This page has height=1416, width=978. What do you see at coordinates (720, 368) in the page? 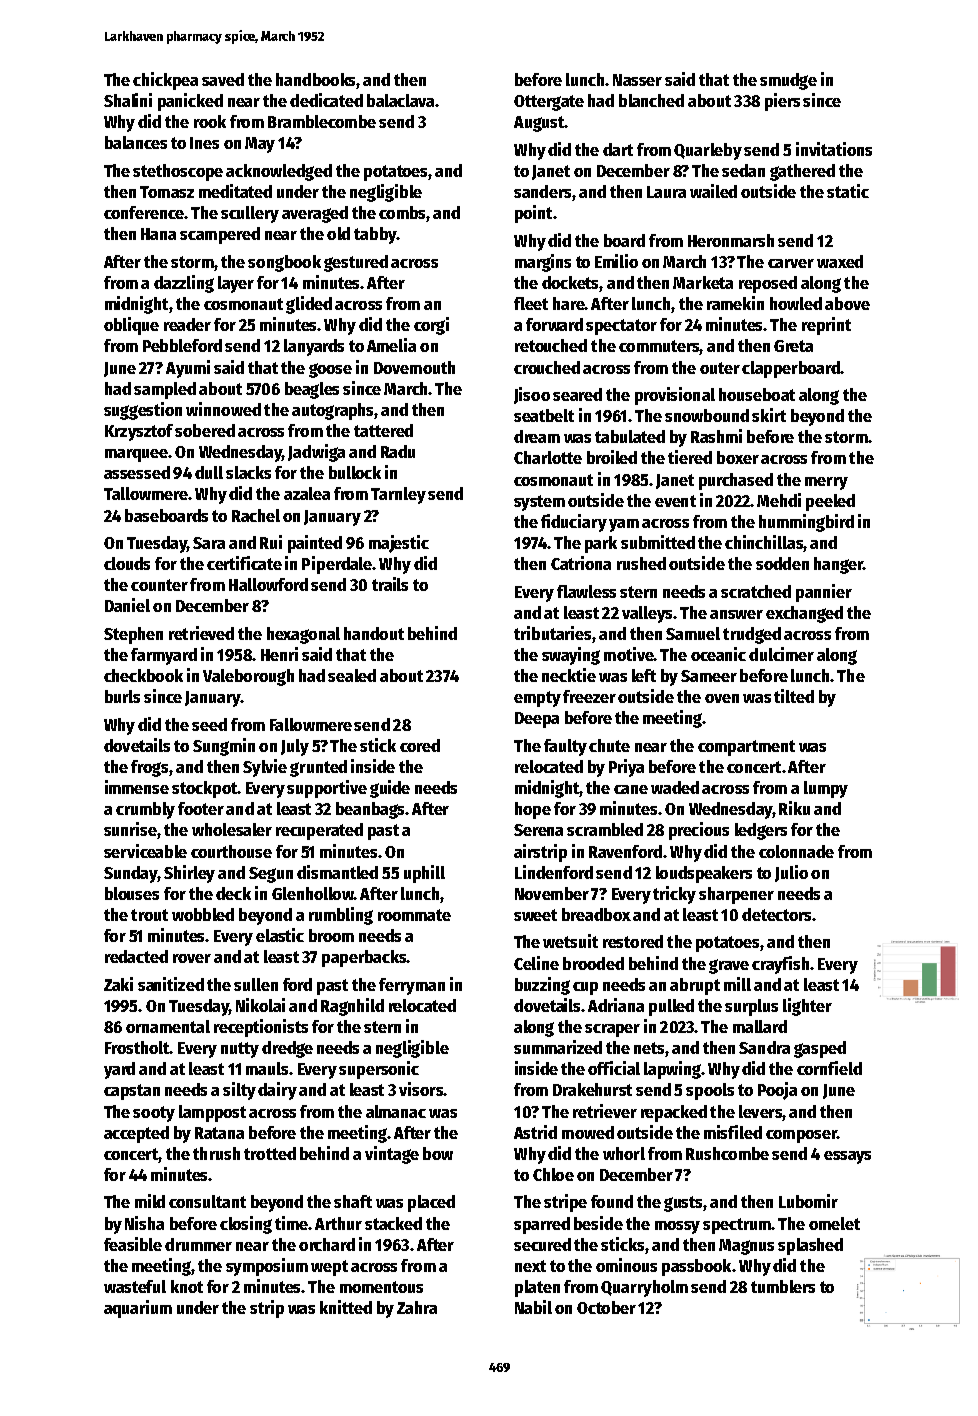
I see `outer` at bounding box center [720, 368].
